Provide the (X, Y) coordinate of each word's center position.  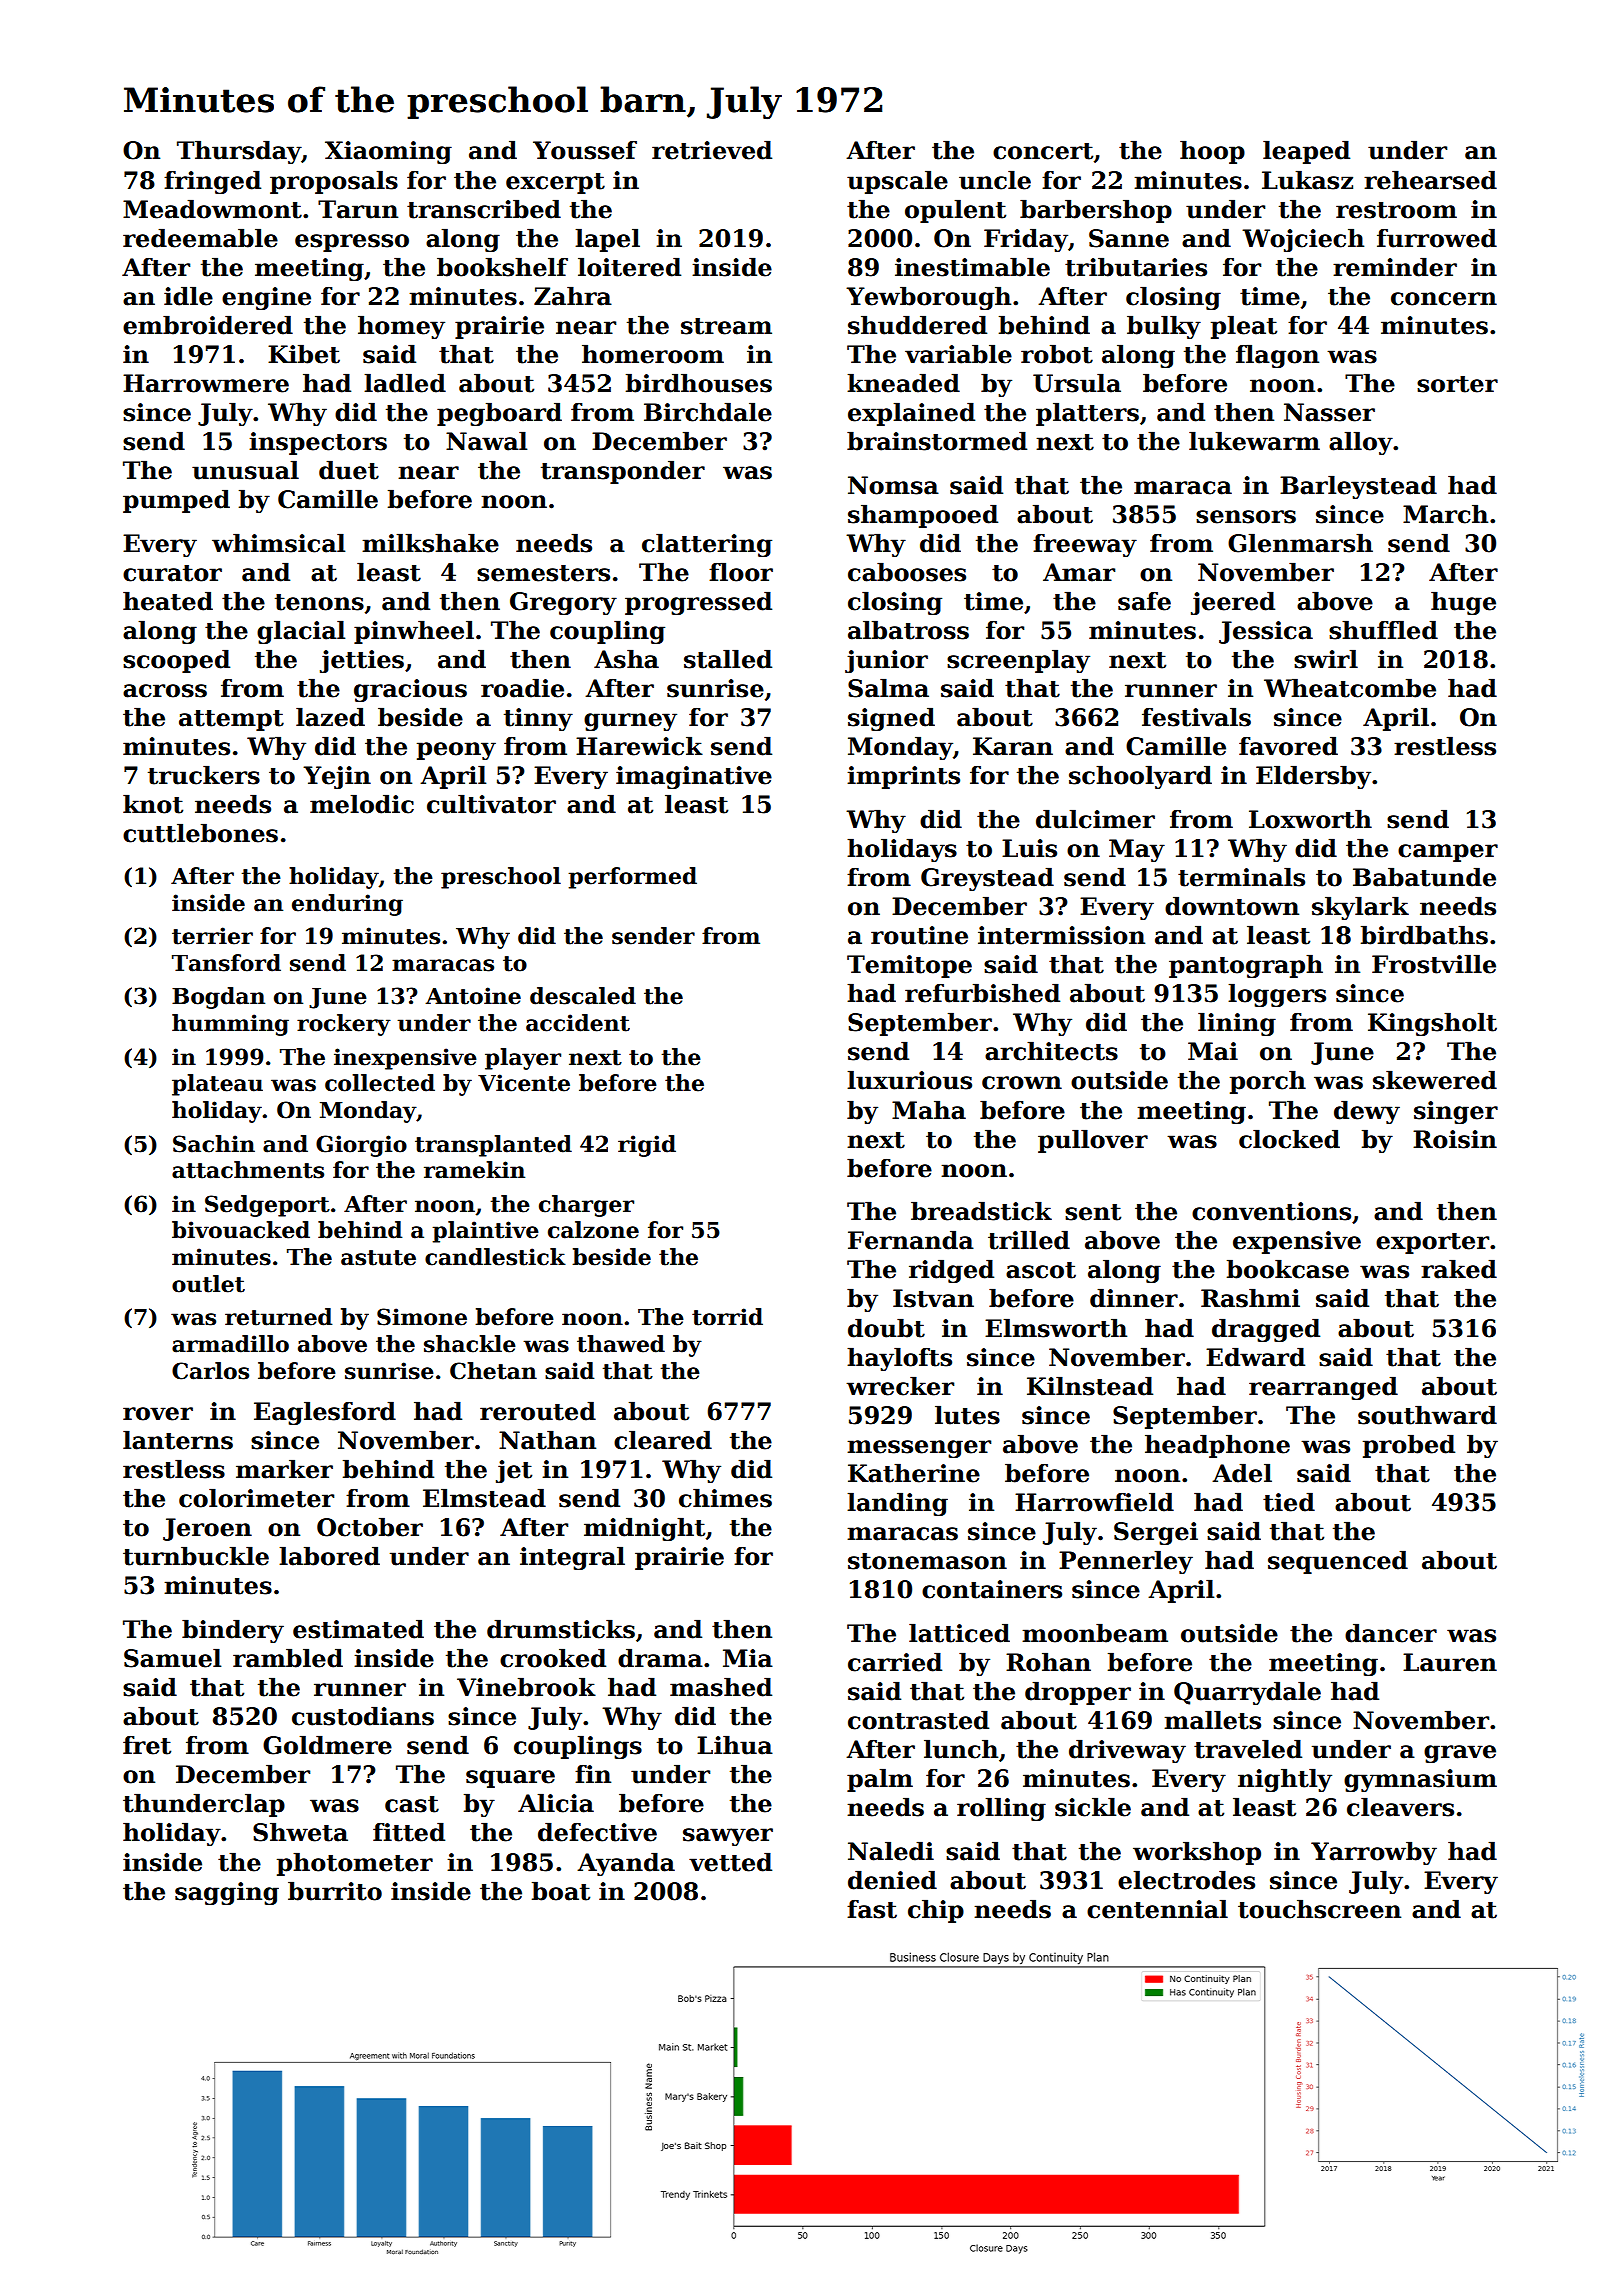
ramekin (474, 1170)
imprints (903, 777)
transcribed (484, 209)
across (165, 691)
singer (1456, 1112)
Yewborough (928, 298)
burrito (335, 1891)
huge (1463, 603)
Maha (929, 1110)
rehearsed (1430, 180)
